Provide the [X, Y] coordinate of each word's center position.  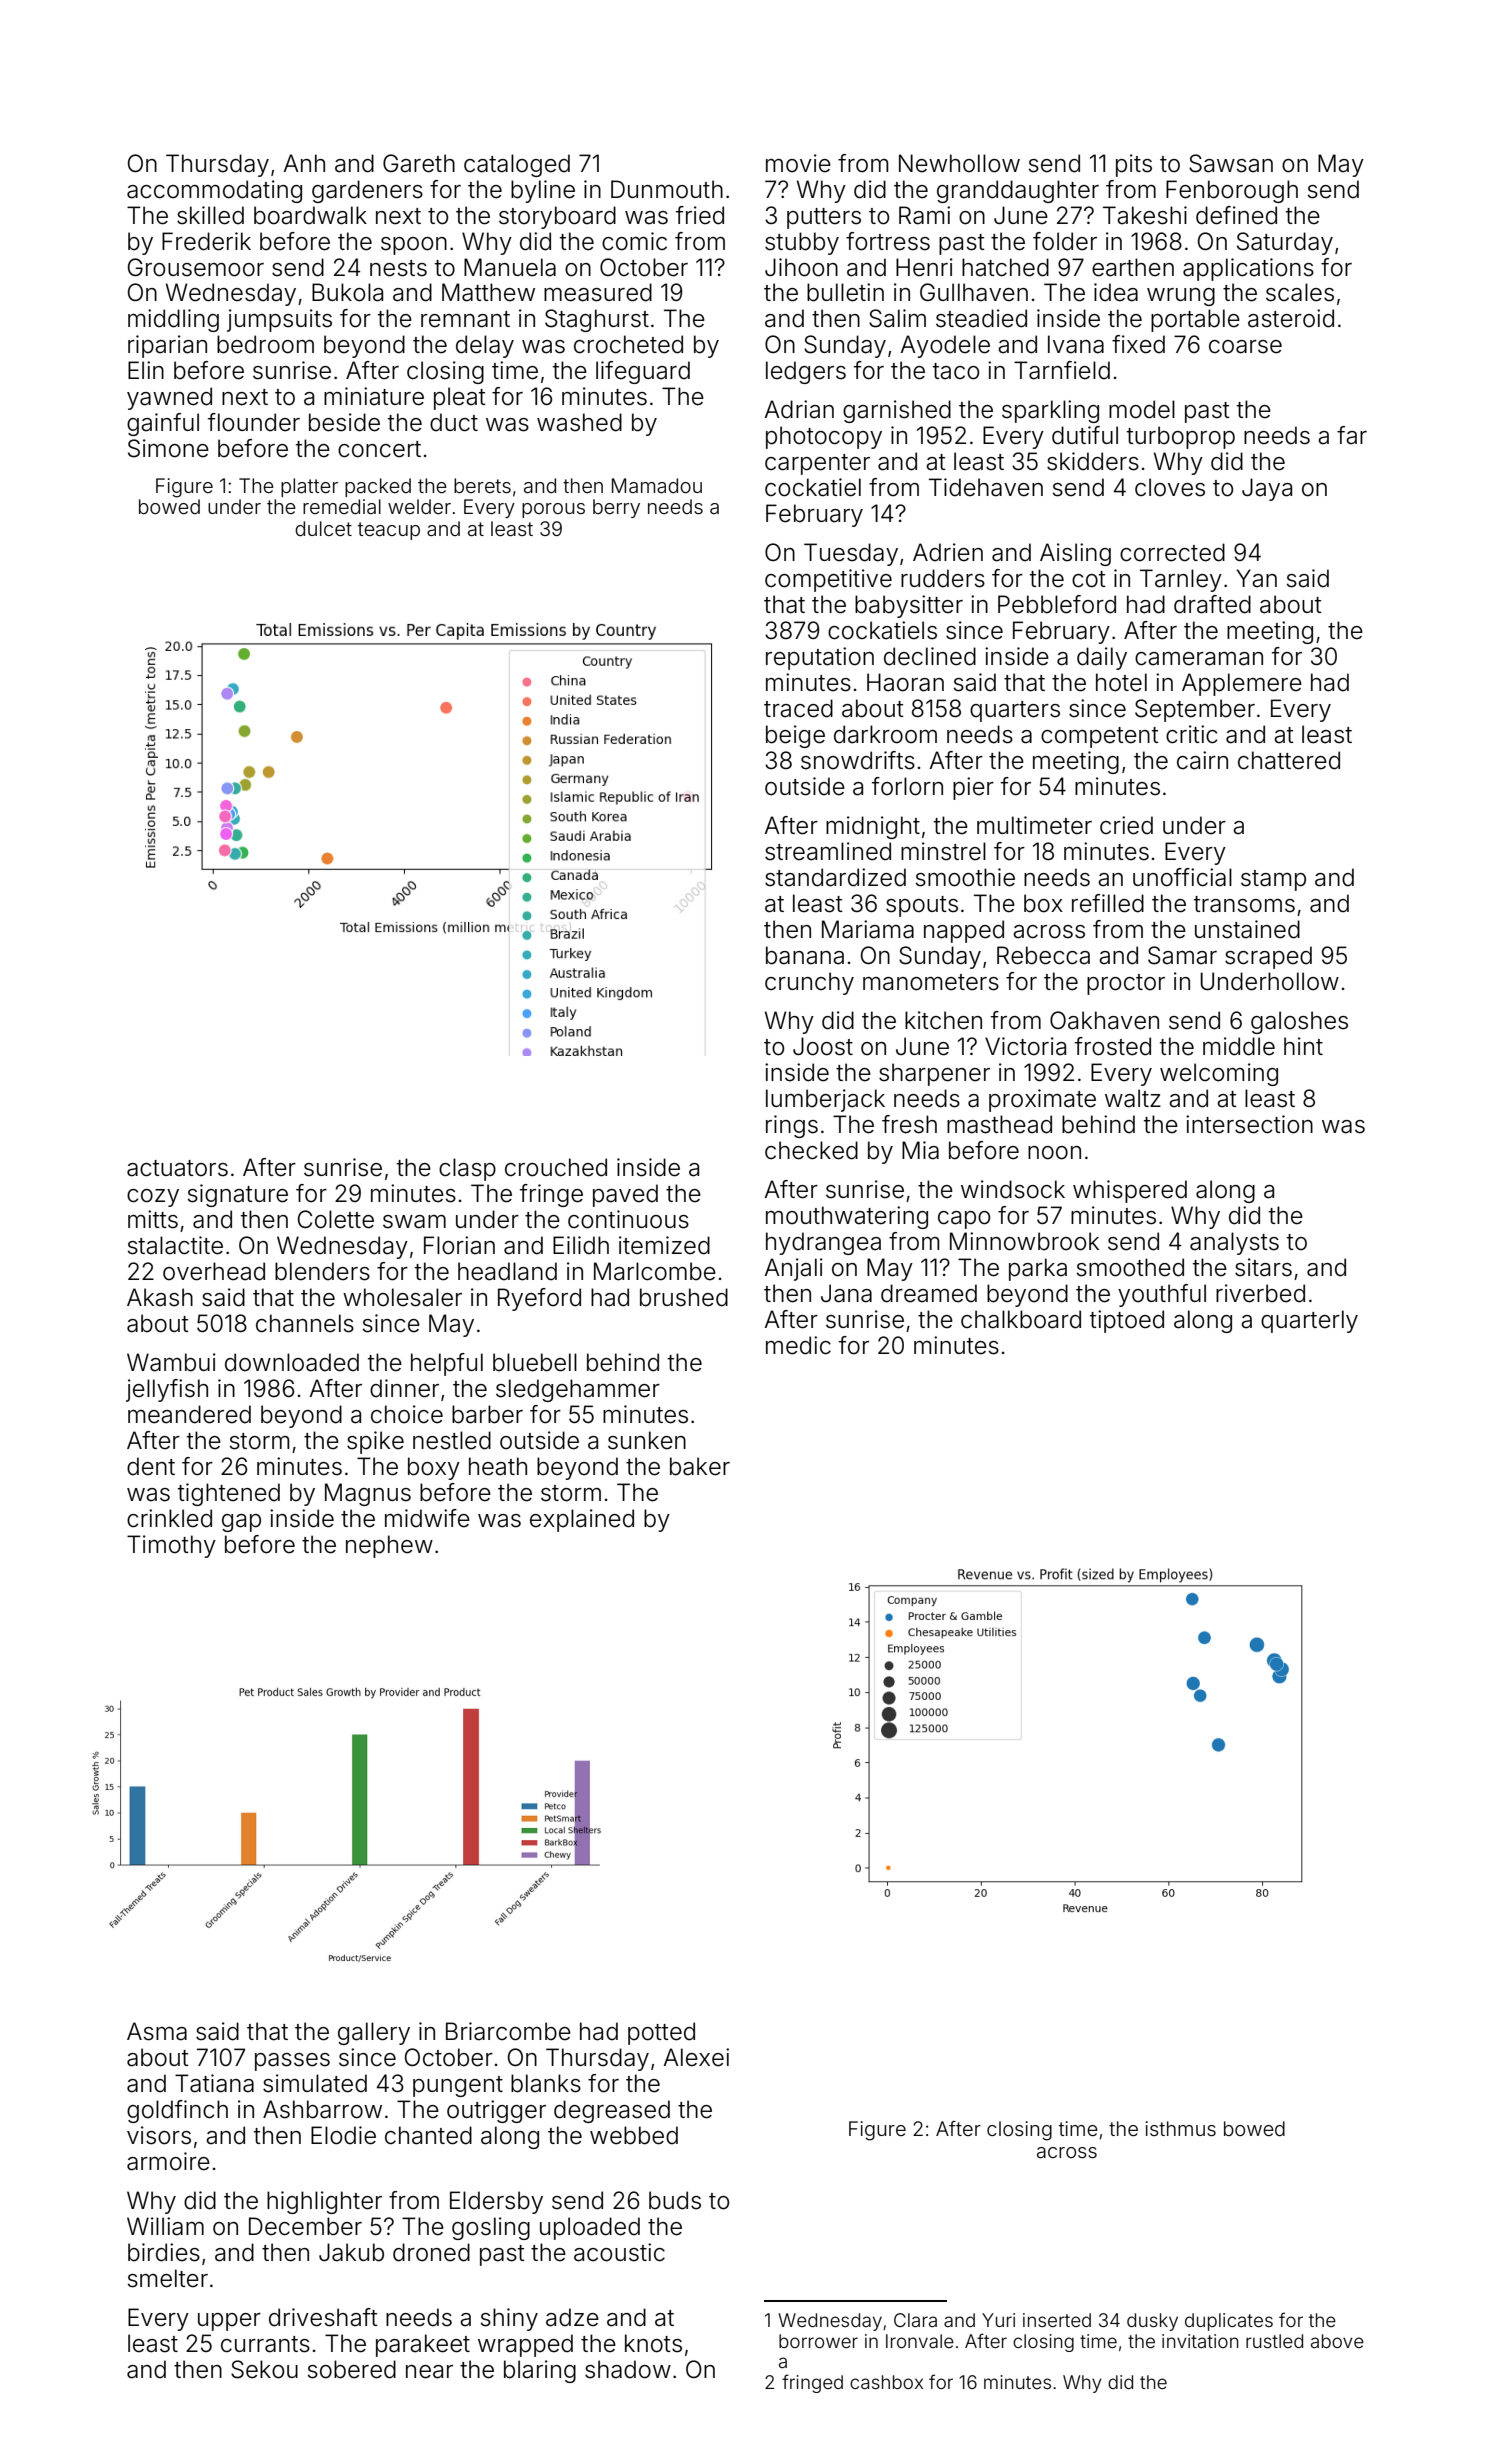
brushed [684, 1297]
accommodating [214, 191]
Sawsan [1231, 163]
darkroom [885, 734]
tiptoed [1127, 1321]
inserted [1057, 2320]
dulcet [323, 528]
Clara [915, 2320]
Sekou [264, 2369]
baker [700, 1466]
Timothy [171, 1546]
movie [798, 163]
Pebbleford [1057, 604]
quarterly [1309, 1321]
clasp [467, 1169]
